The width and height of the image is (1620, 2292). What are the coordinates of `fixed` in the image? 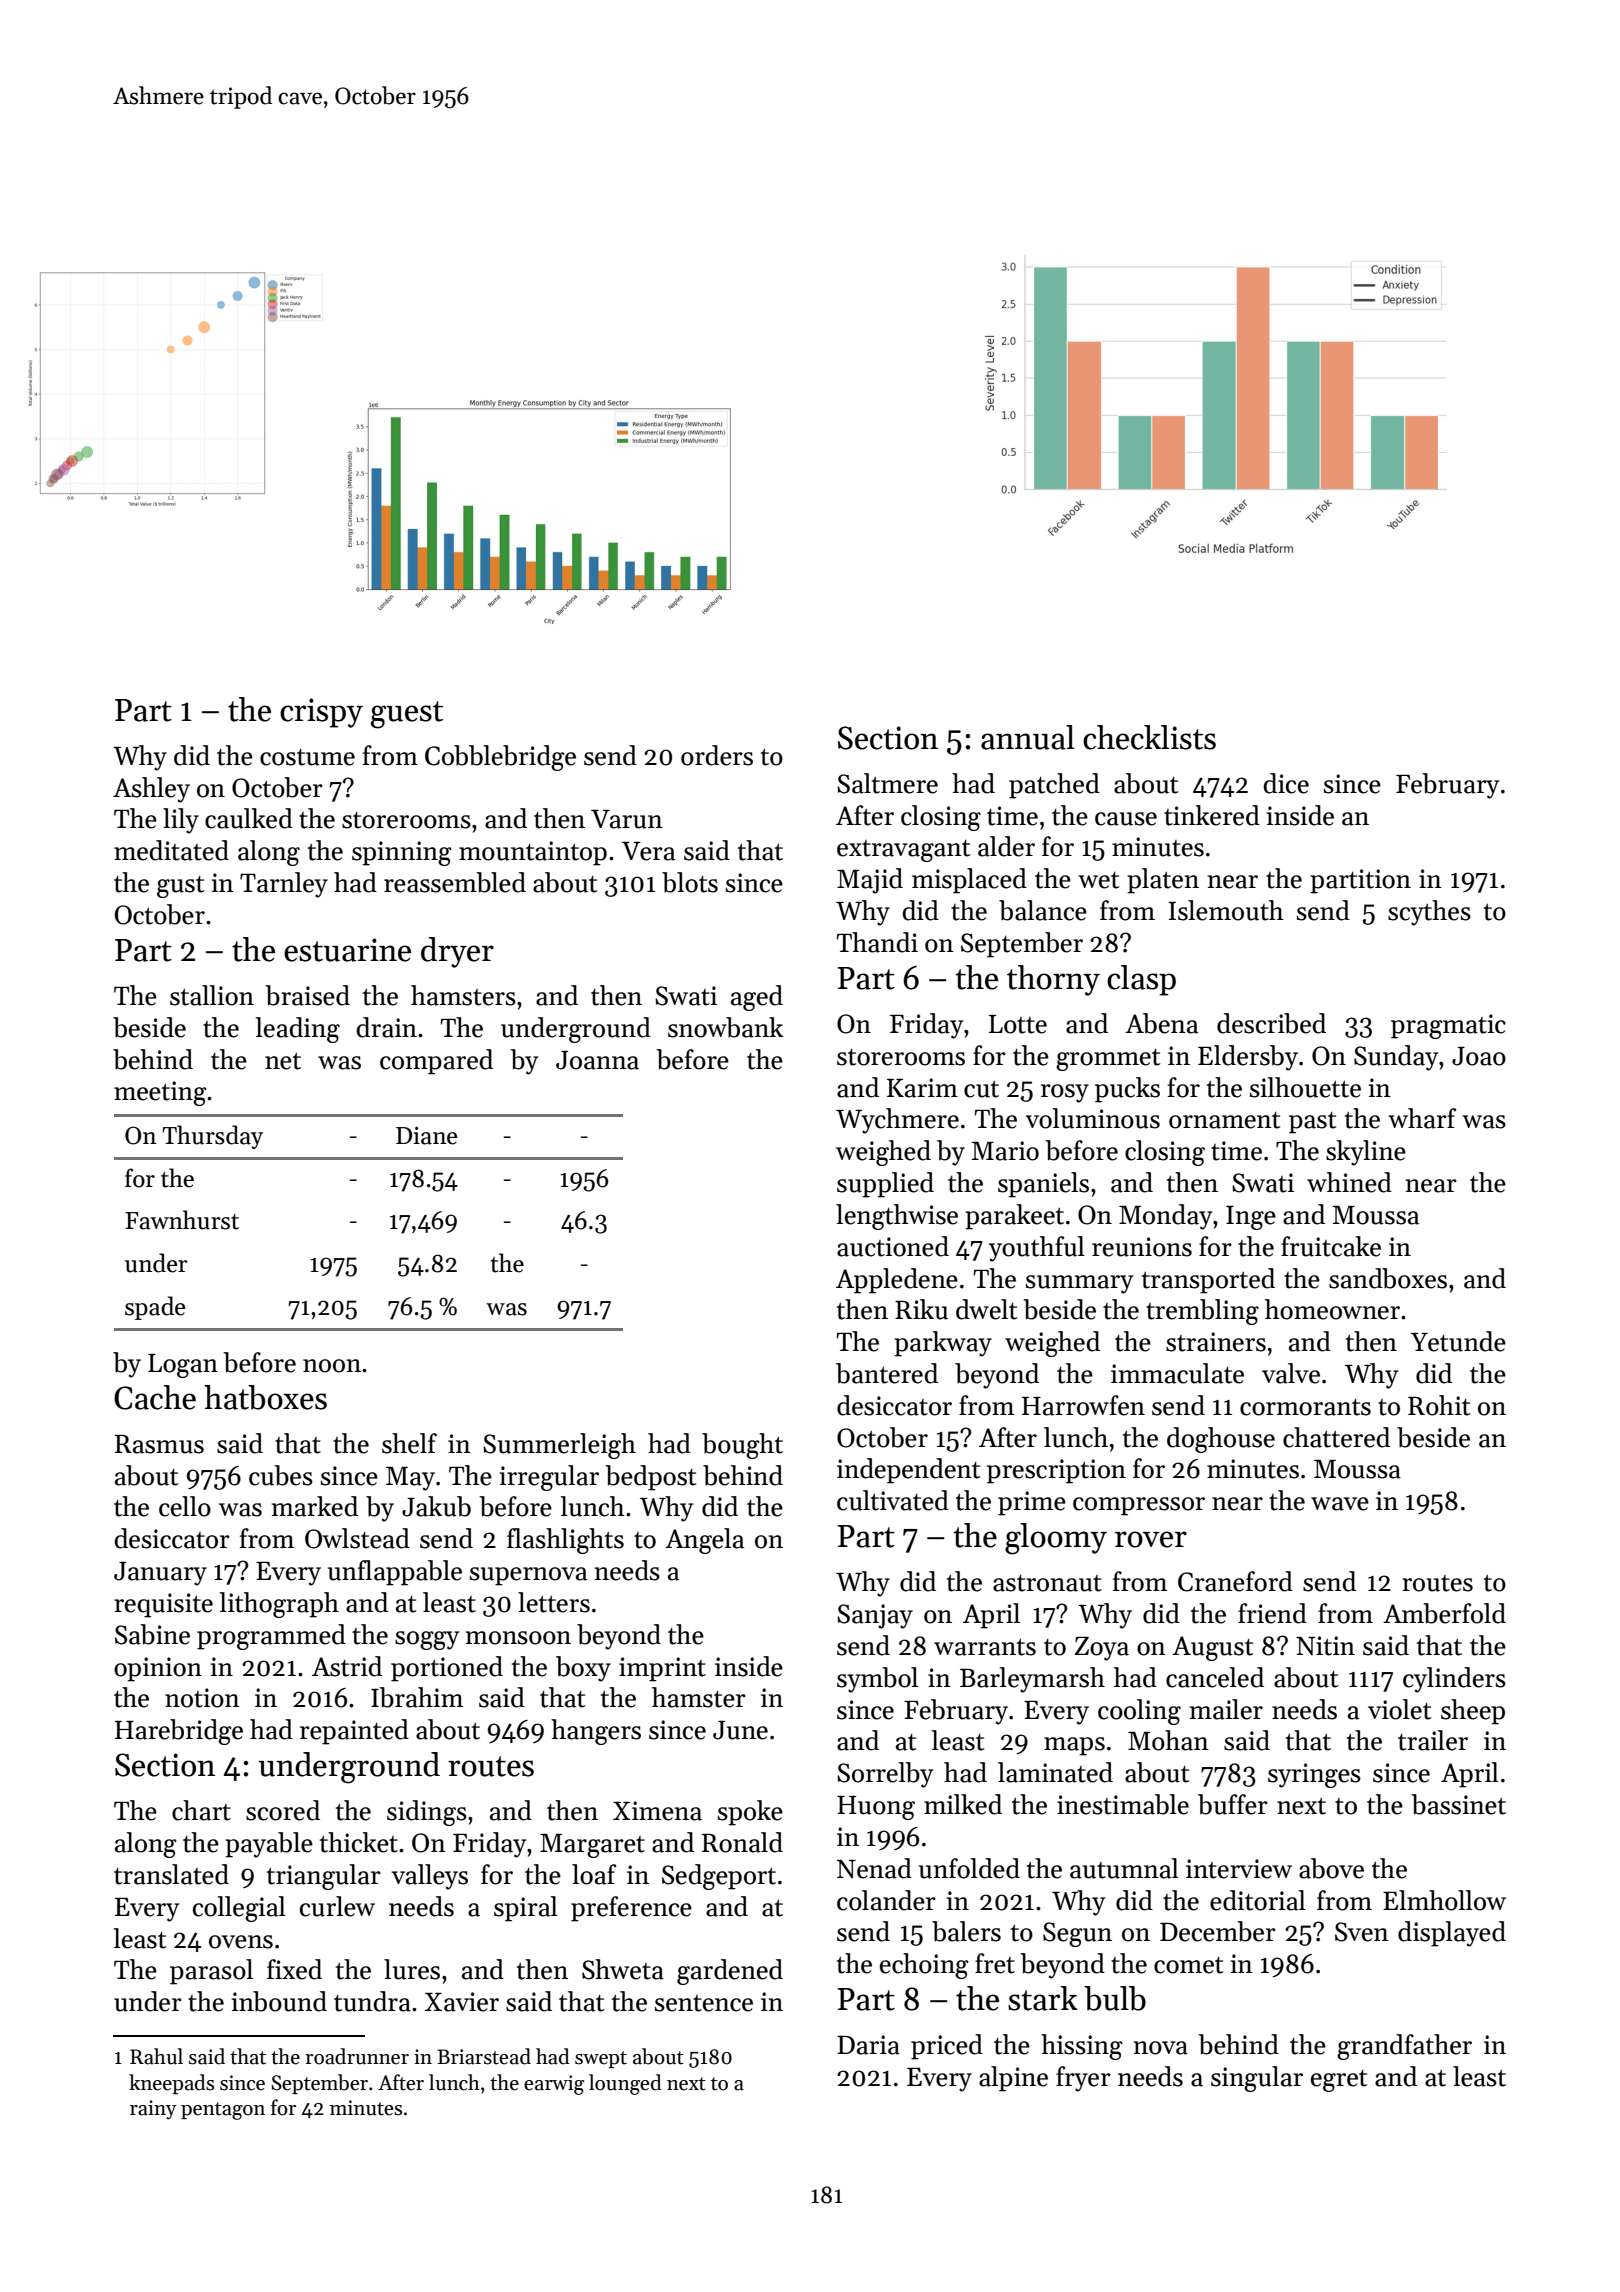 It's located at (294, 1969).
